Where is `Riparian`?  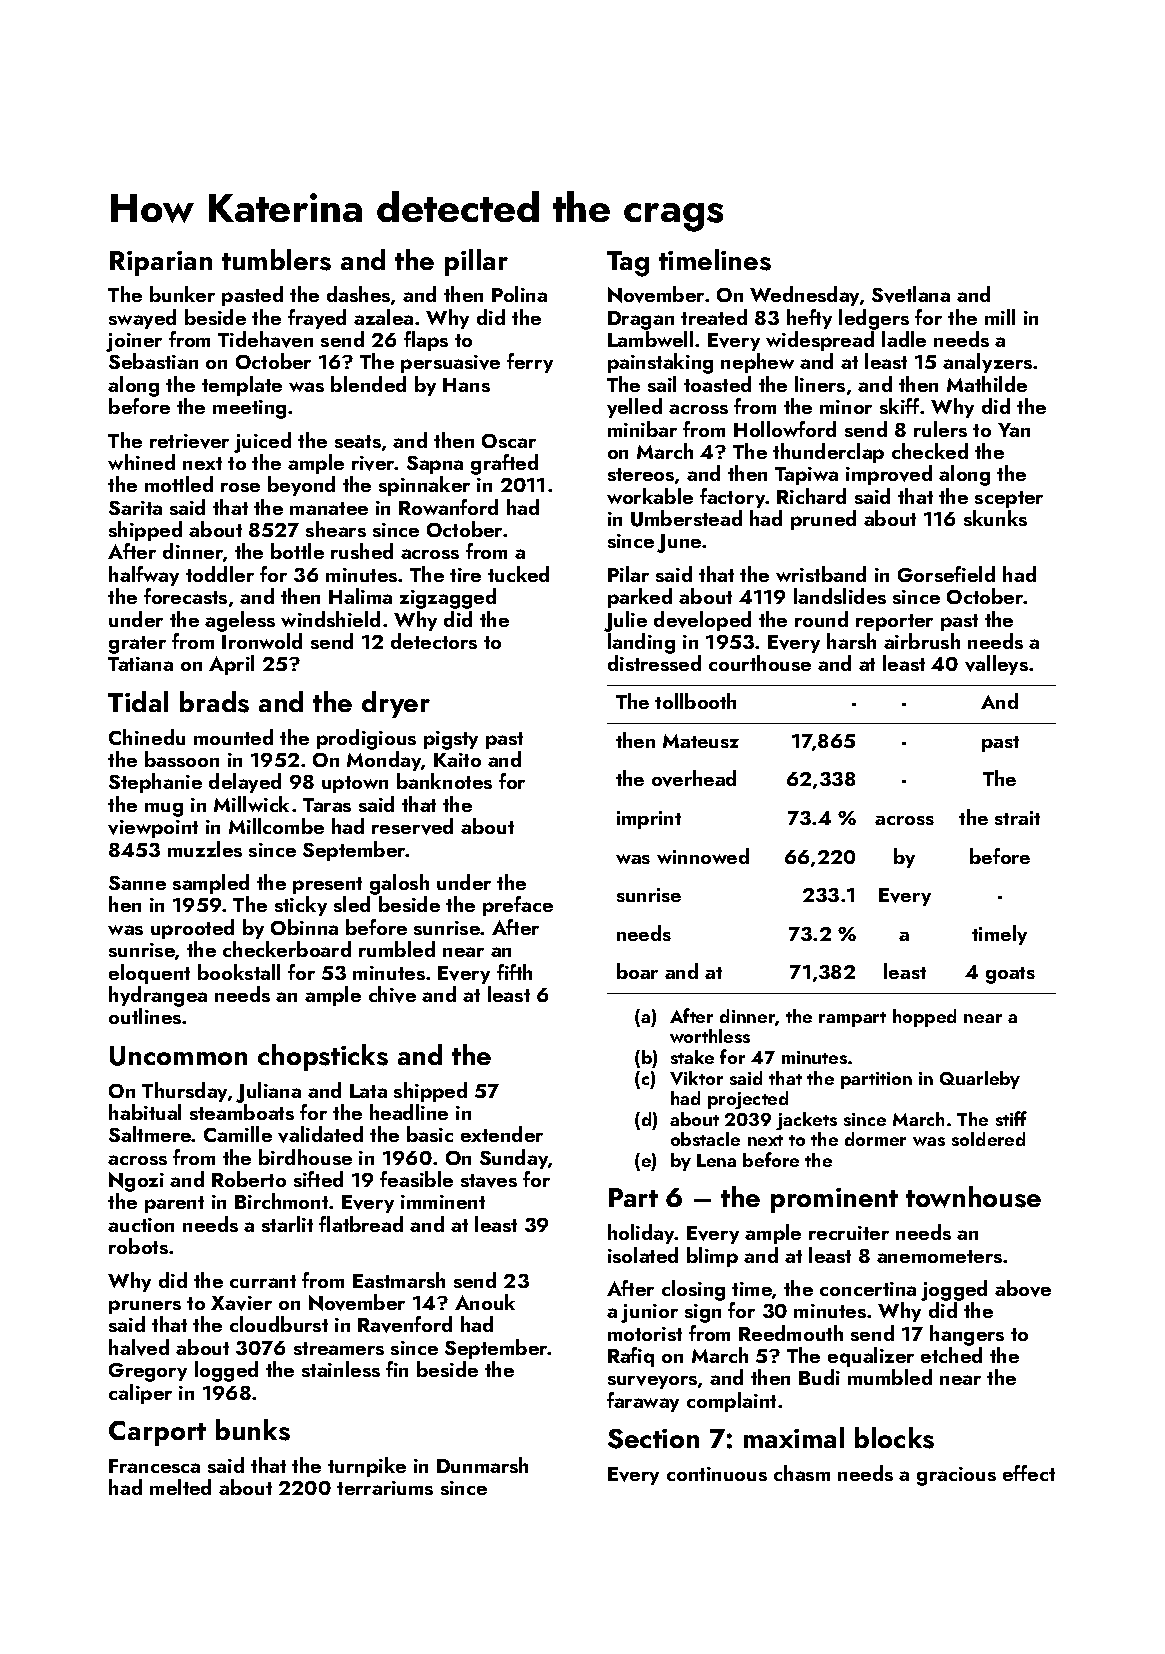 Riparian is located at coordinates (161, 263).
